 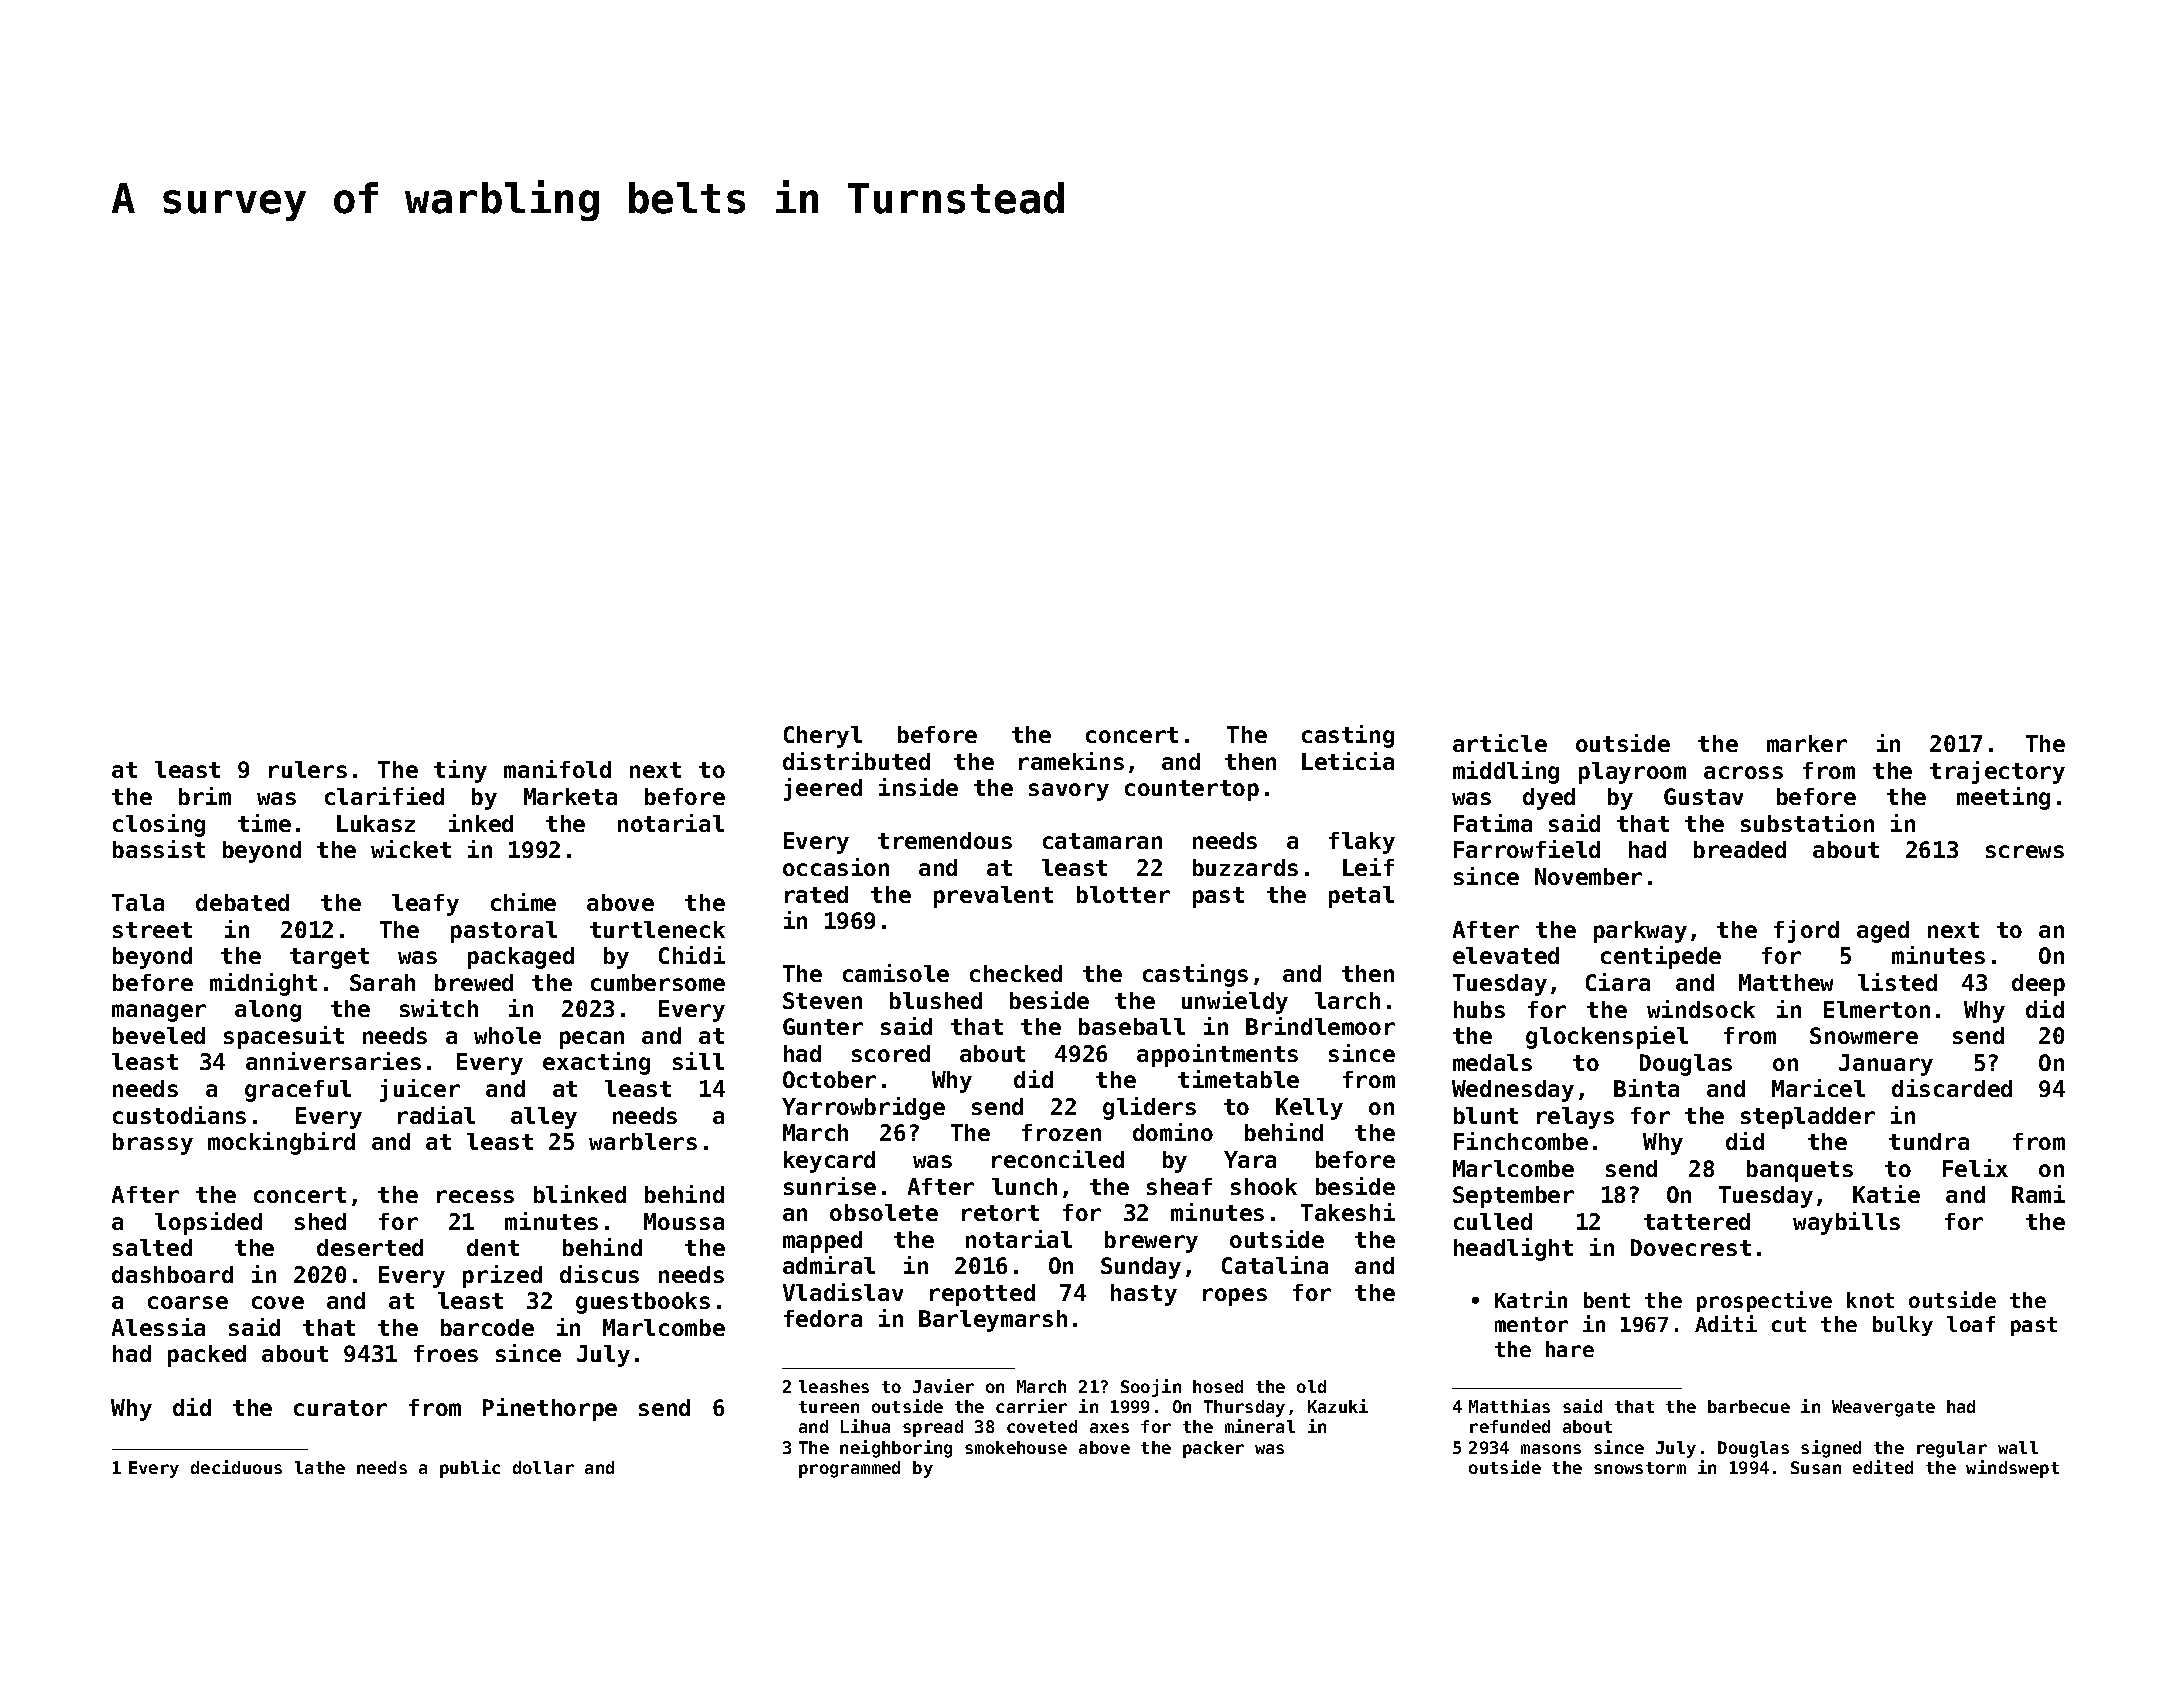 I want to click on dollar, so click(x=543, y=1467).
